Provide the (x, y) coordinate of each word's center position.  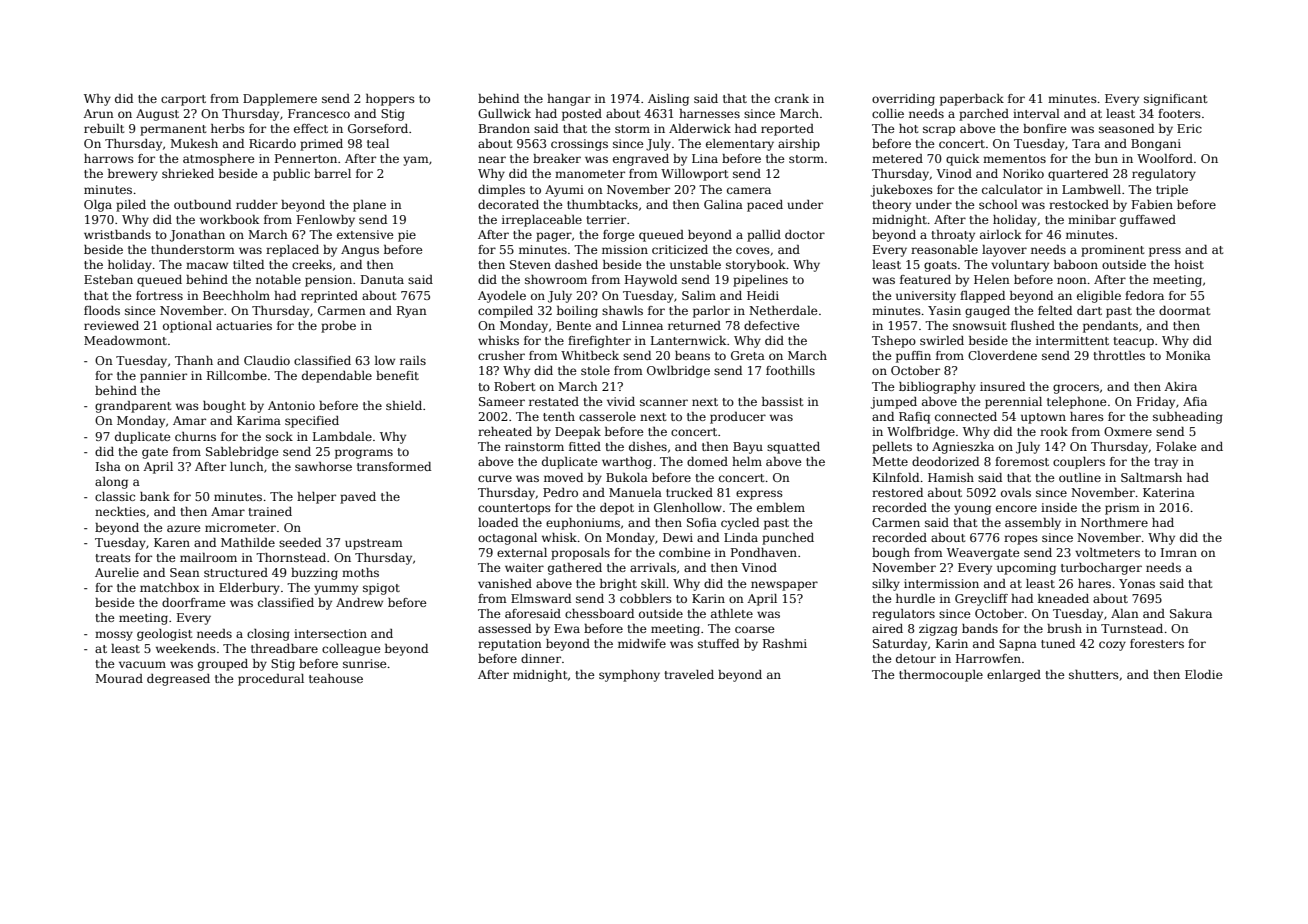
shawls (622, 310)
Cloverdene (1002, 355)
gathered (575, 569)
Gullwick (504, 113)
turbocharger (1101, 569)
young (972, 510)
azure (184, 528)
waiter (524, 567)
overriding (903, 100)
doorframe (194, 602)
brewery (133, 175)
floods (102, 310)
